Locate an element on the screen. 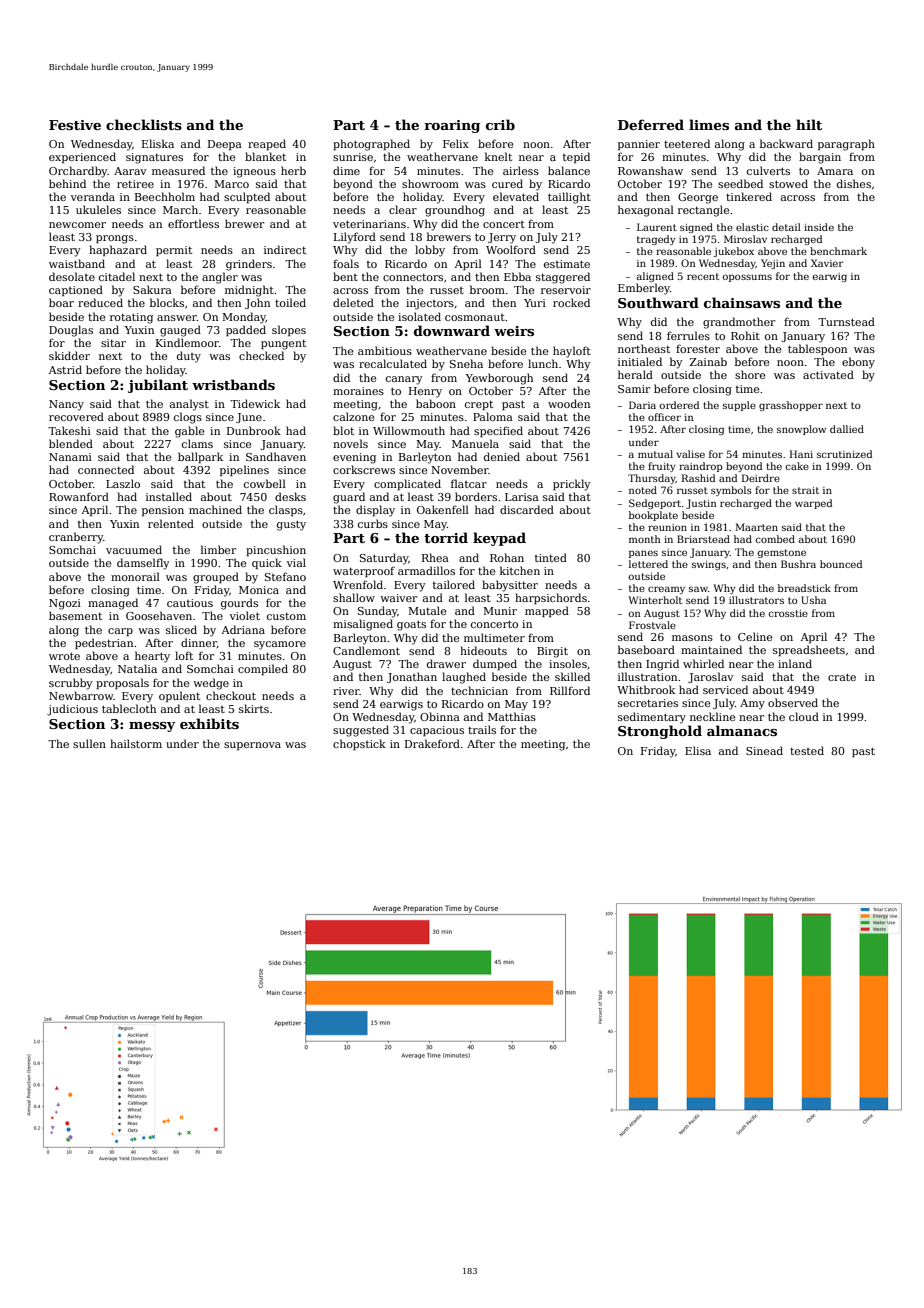 The image size is (924, 1308). teetered is located at coordinates (687, 143).
